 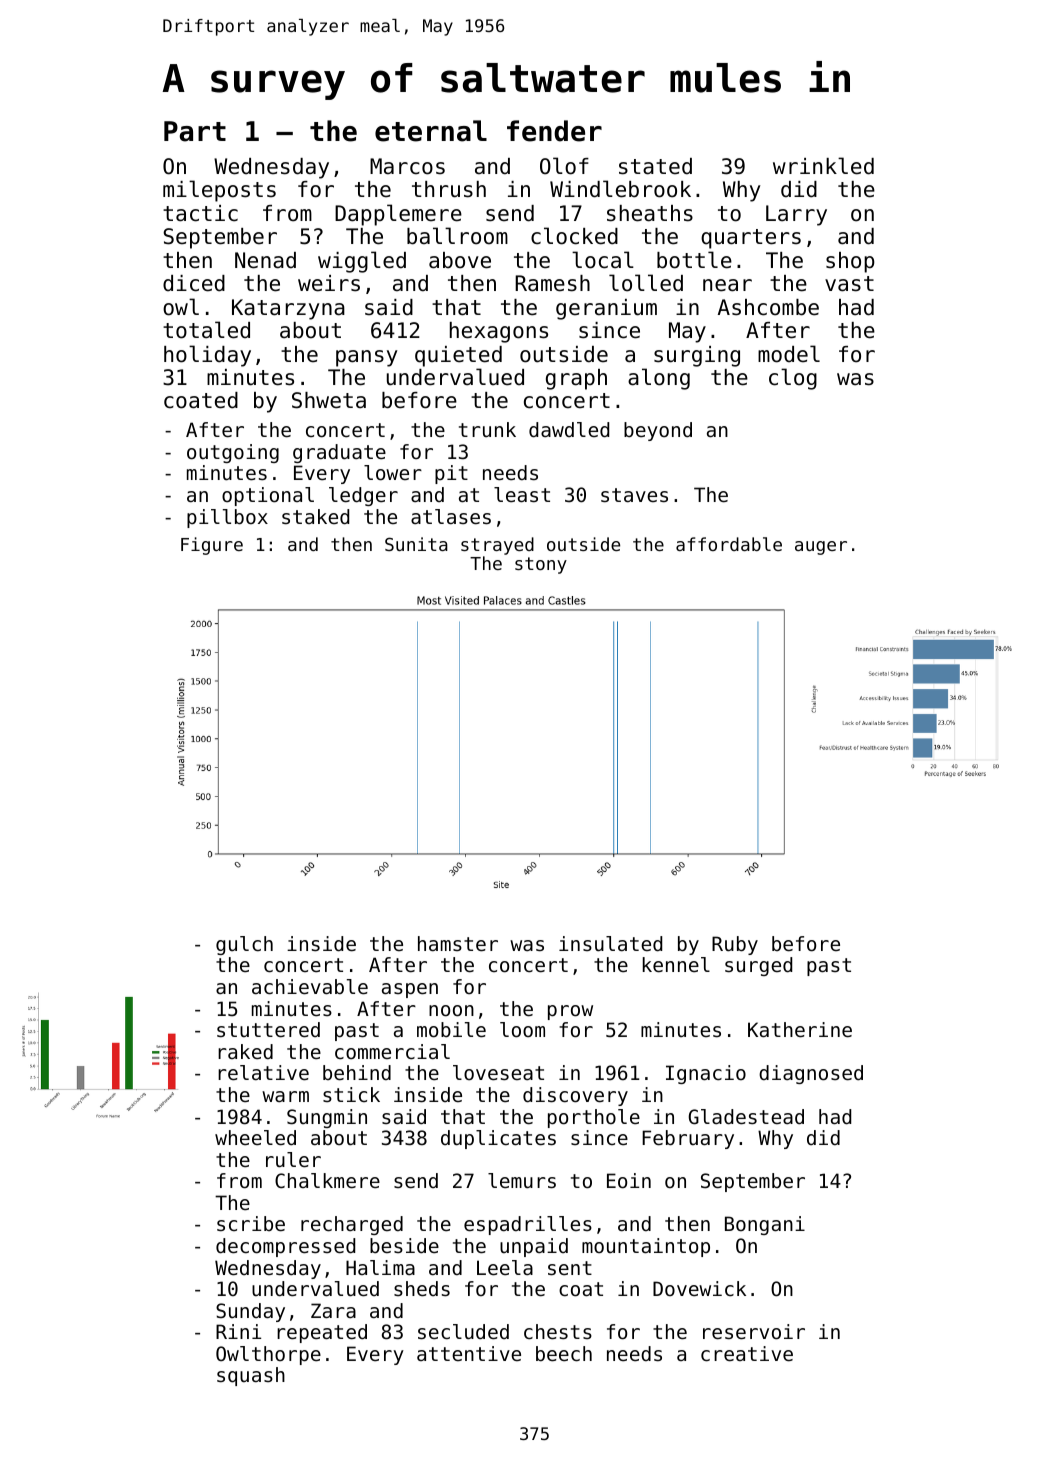 I want to click on surged, so click(x=758, y=966).
